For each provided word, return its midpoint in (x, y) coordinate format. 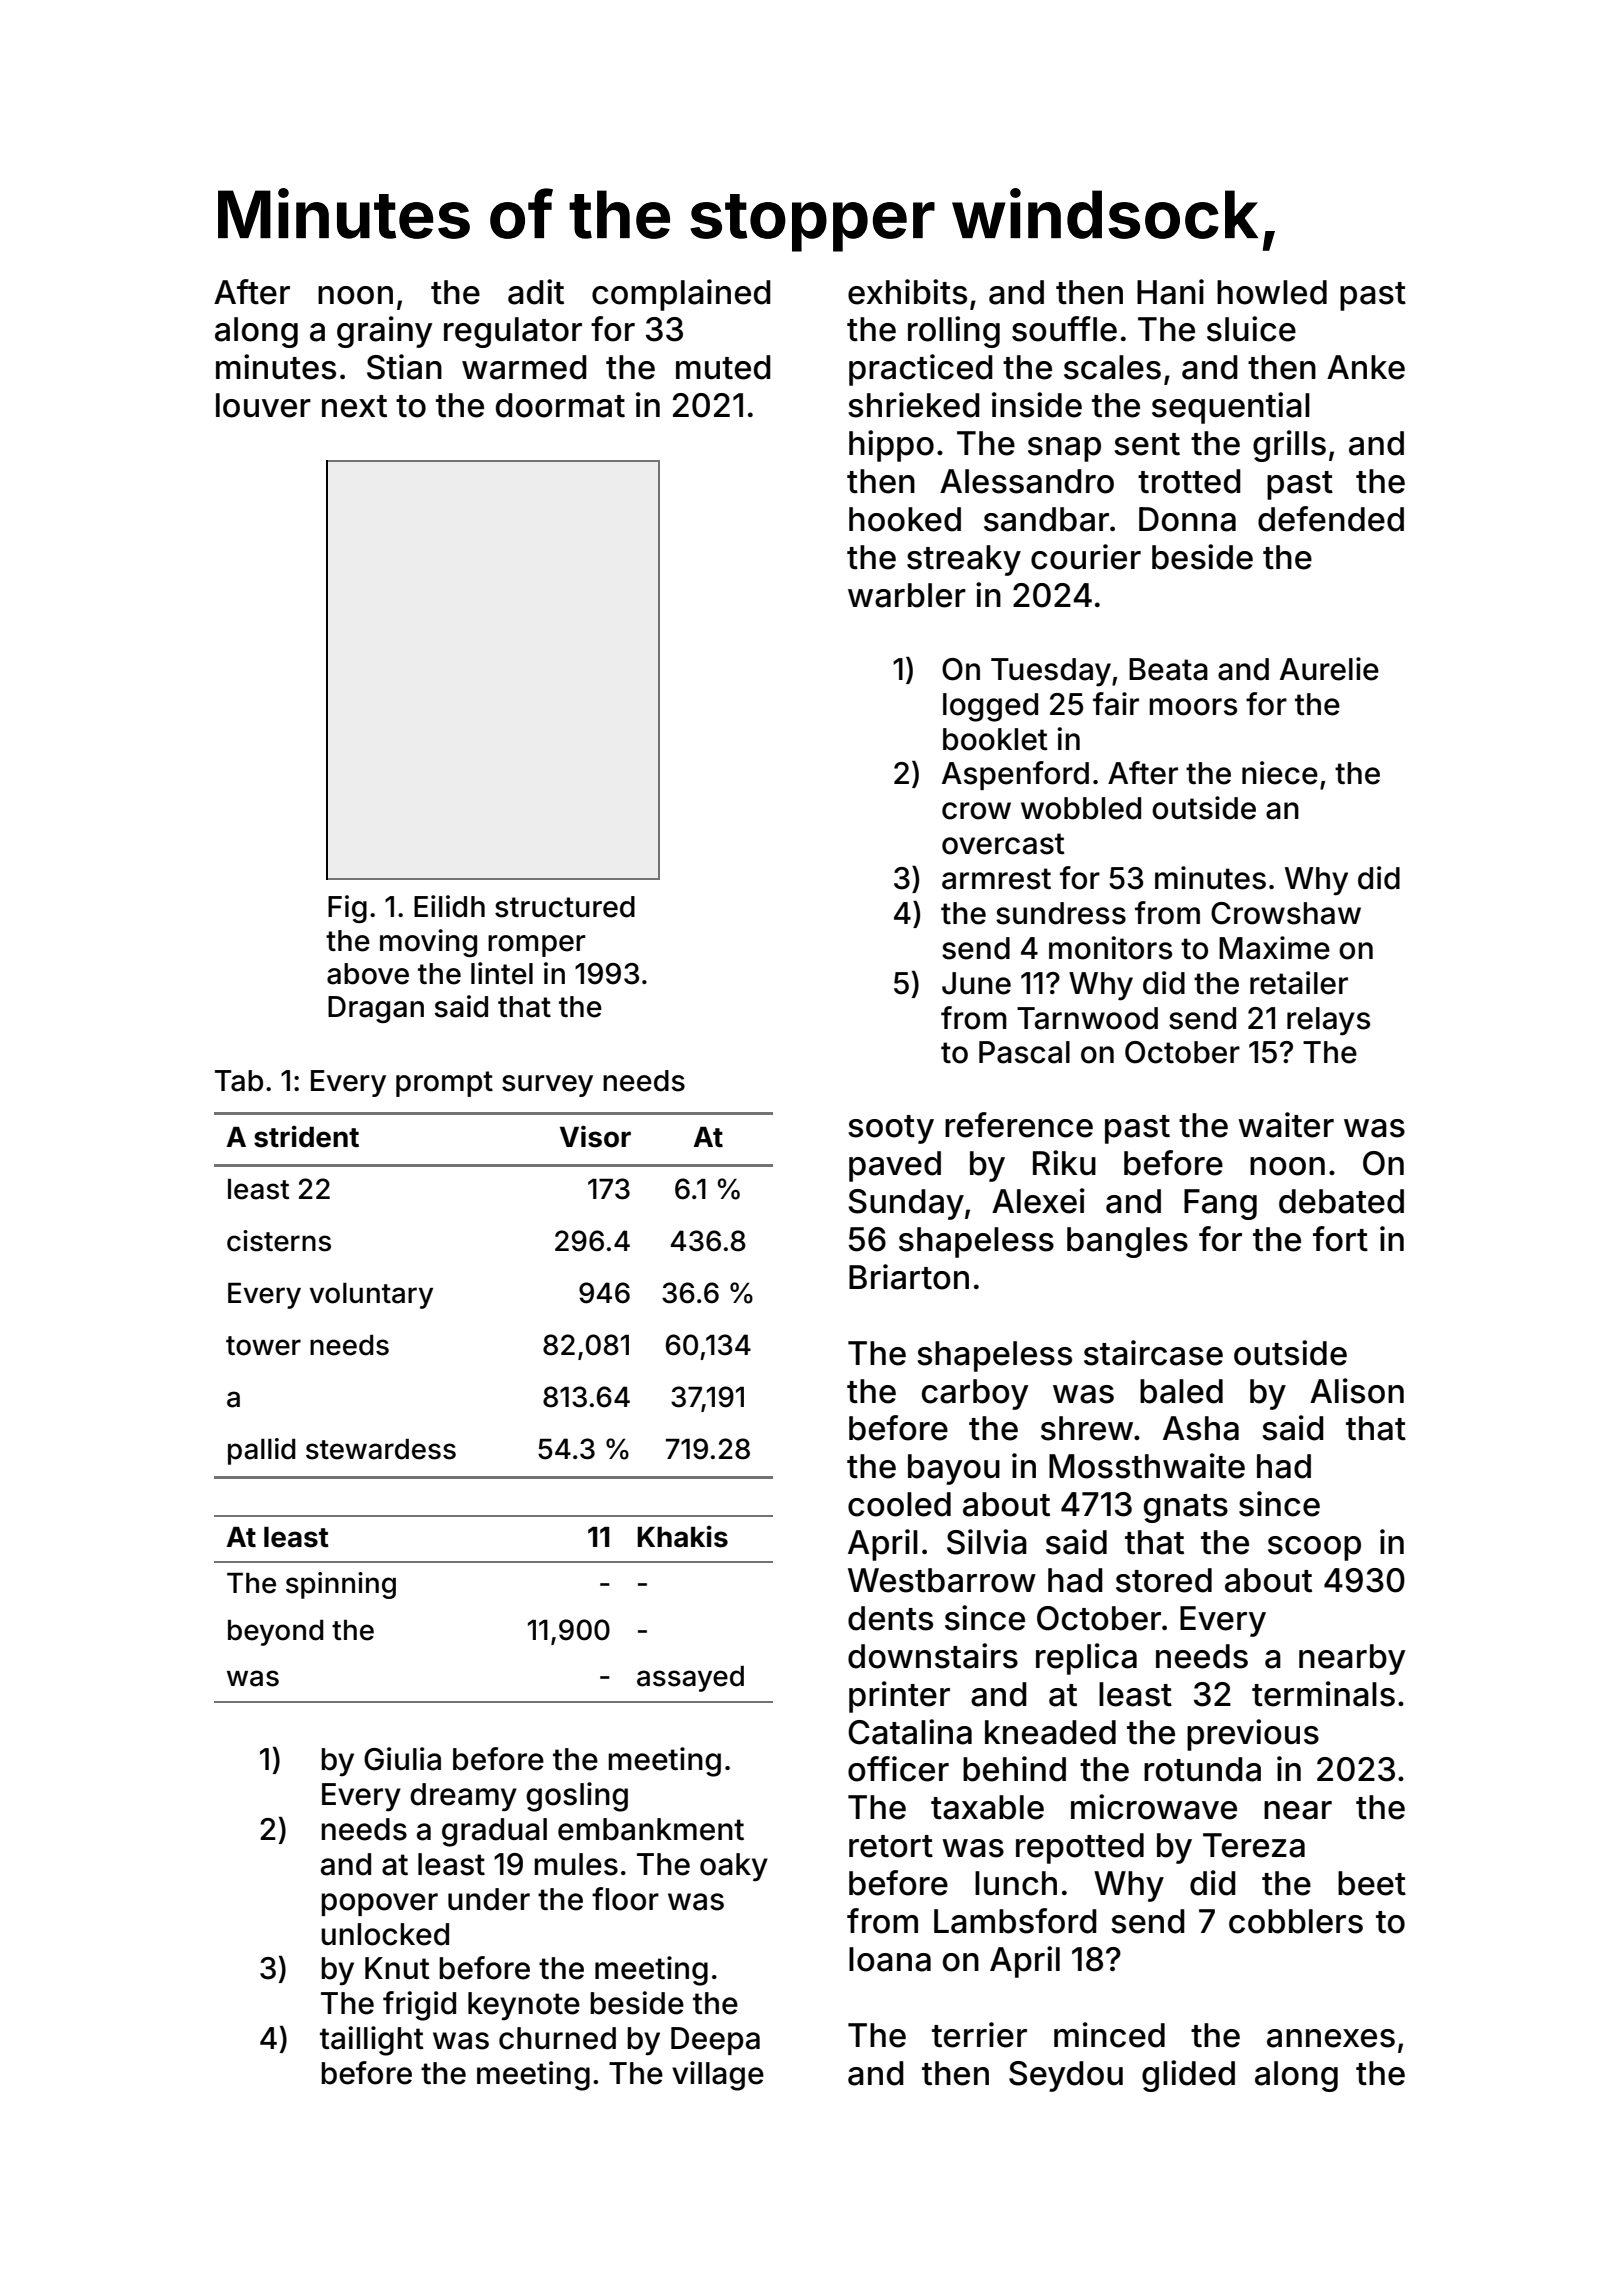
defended (1331, 519)
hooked (905, 519)
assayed (690, 1679)
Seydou (1066, 2076)
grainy (385, 332)
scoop (1314, 1548)
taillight (372, 2041)
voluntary (371, 1296)
